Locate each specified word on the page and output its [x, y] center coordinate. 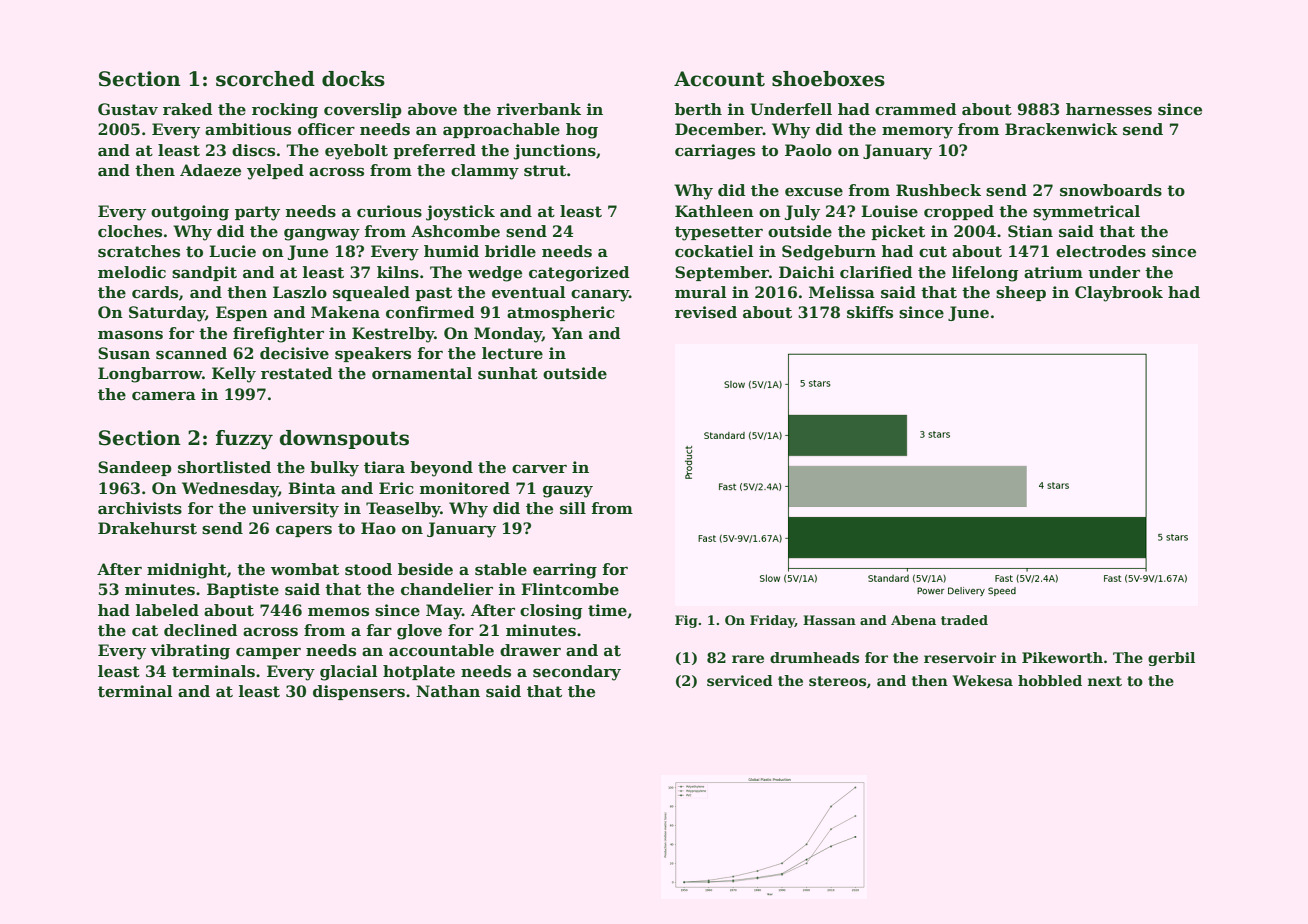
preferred [434, 151]
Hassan [829, 620]
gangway [322, 234]
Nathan [448, 691]
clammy [485, 172]
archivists [140, 508]
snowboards [1111, 190]
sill [573, 508]
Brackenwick [1061, 129]
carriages [715, 152]
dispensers [359, 692]
